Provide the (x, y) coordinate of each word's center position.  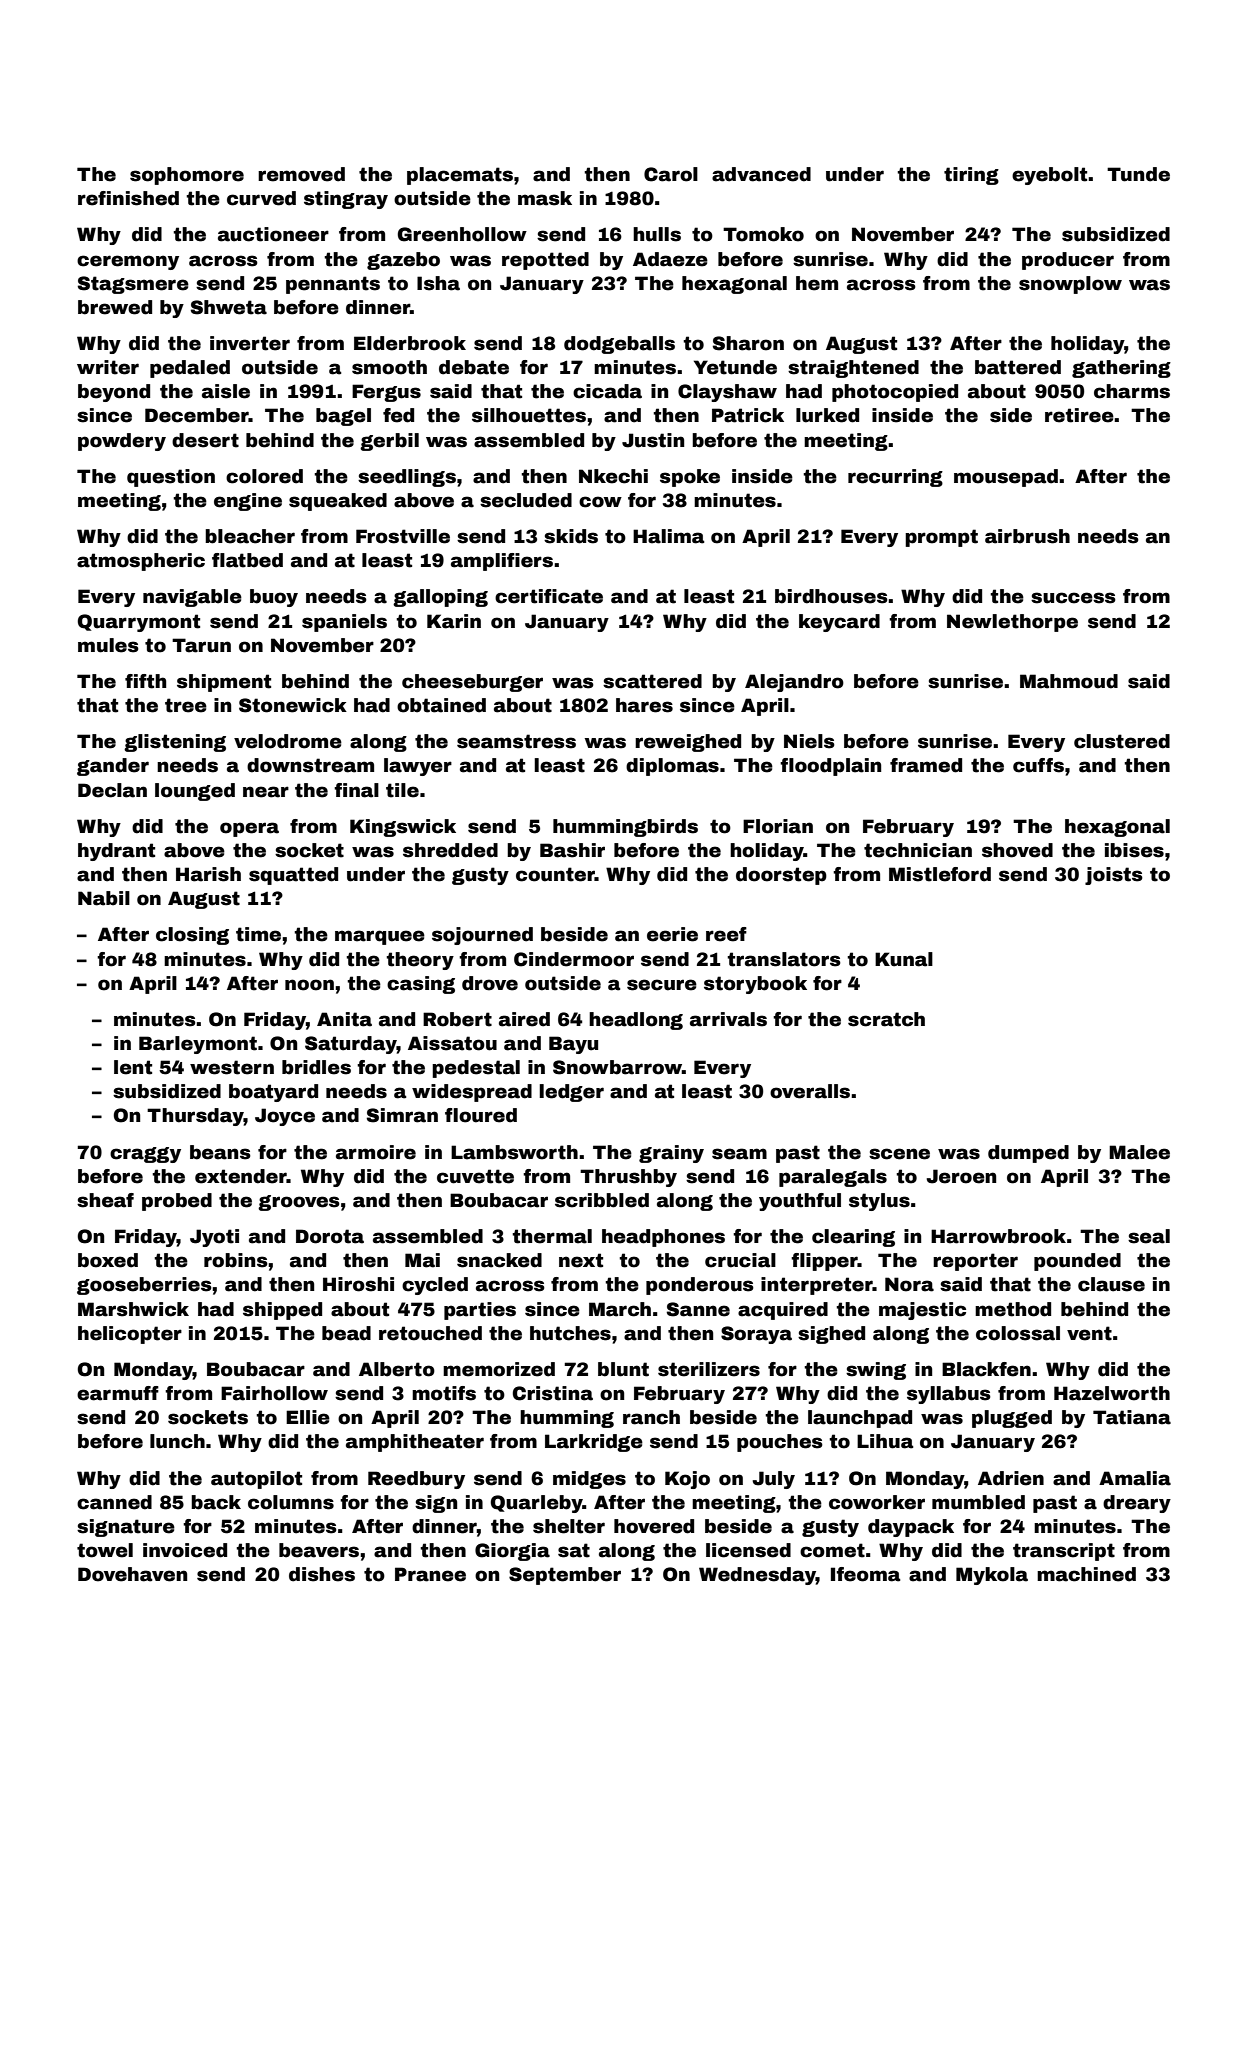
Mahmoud (1069, 681)
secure (662, 985)
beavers (319, 1550)
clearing (853, 1238)
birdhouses (831, 596)
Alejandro (794, 683)
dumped (1028, 1154)
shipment (224, 683)
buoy (274, 598)
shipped (282, 1311)
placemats (460, 176)
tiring (971, 176)
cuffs (1038, 765)
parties (480, 1311)
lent (133, 1067)
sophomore (187, 176)
